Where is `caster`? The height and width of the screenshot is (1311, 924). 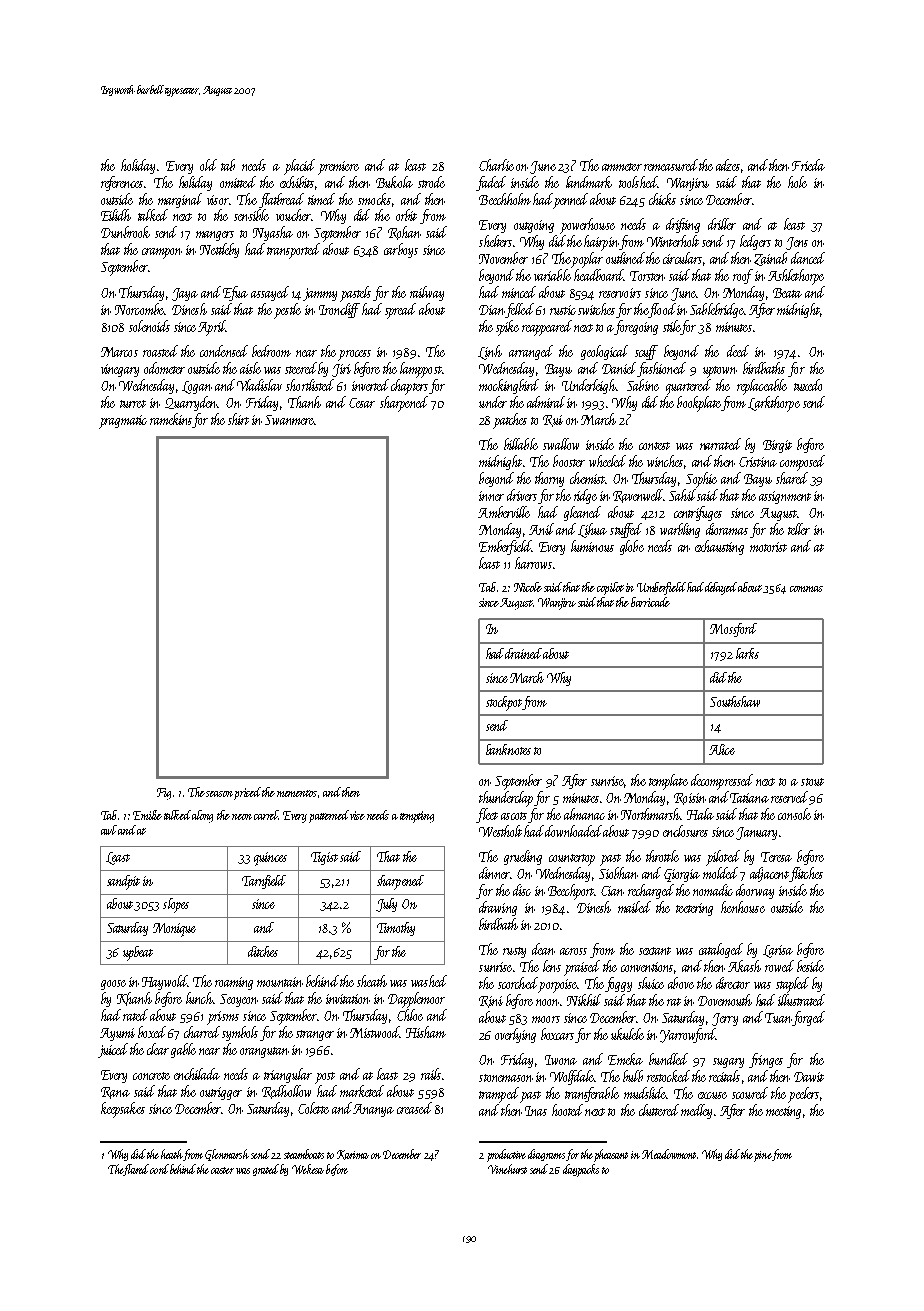 caster is located at coordinates (222, 1170).
